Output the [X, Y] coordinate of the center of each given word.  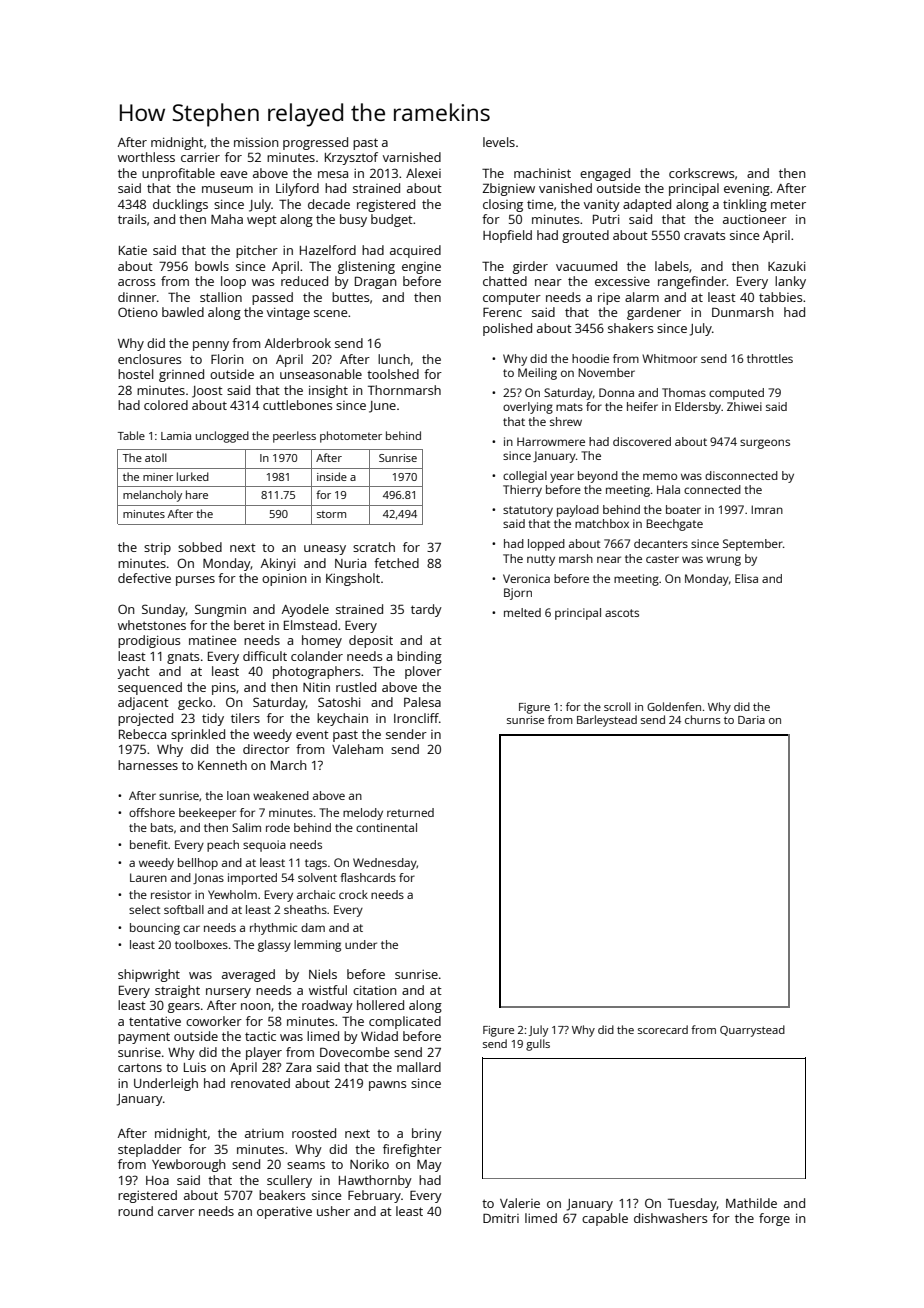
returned [410, 812]
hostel [135, 374]
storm [331, 514]
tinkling [745, 205]
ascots [622, 613]
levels [499, 142]
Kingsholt [353, 579]
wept [262, 221]
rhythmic [273, 929]
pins [224, 689]
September [753, 545]
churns [703, 719]
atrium [264, 1133]
